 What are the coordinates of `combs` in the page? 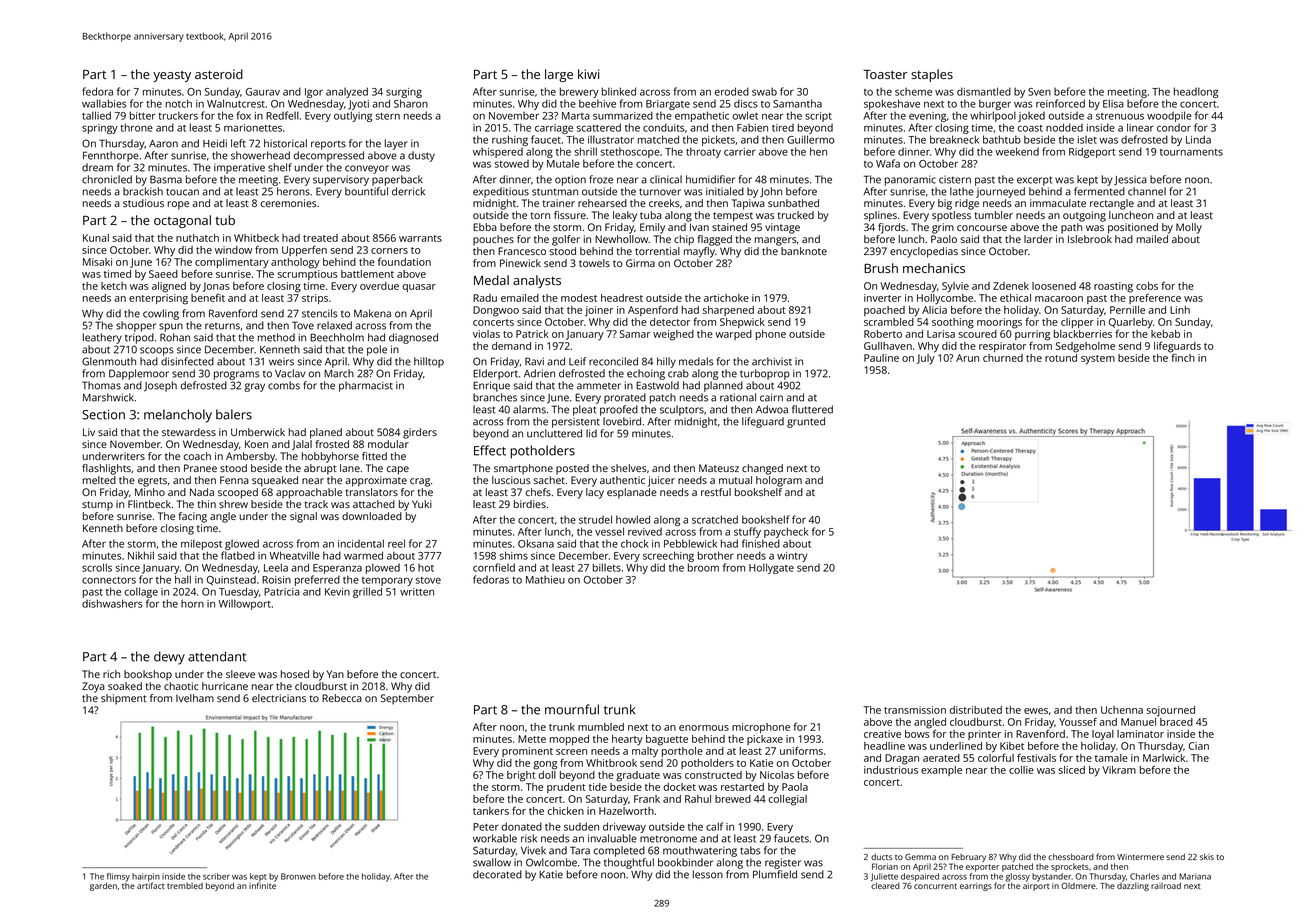 It's located at (284, 385).
